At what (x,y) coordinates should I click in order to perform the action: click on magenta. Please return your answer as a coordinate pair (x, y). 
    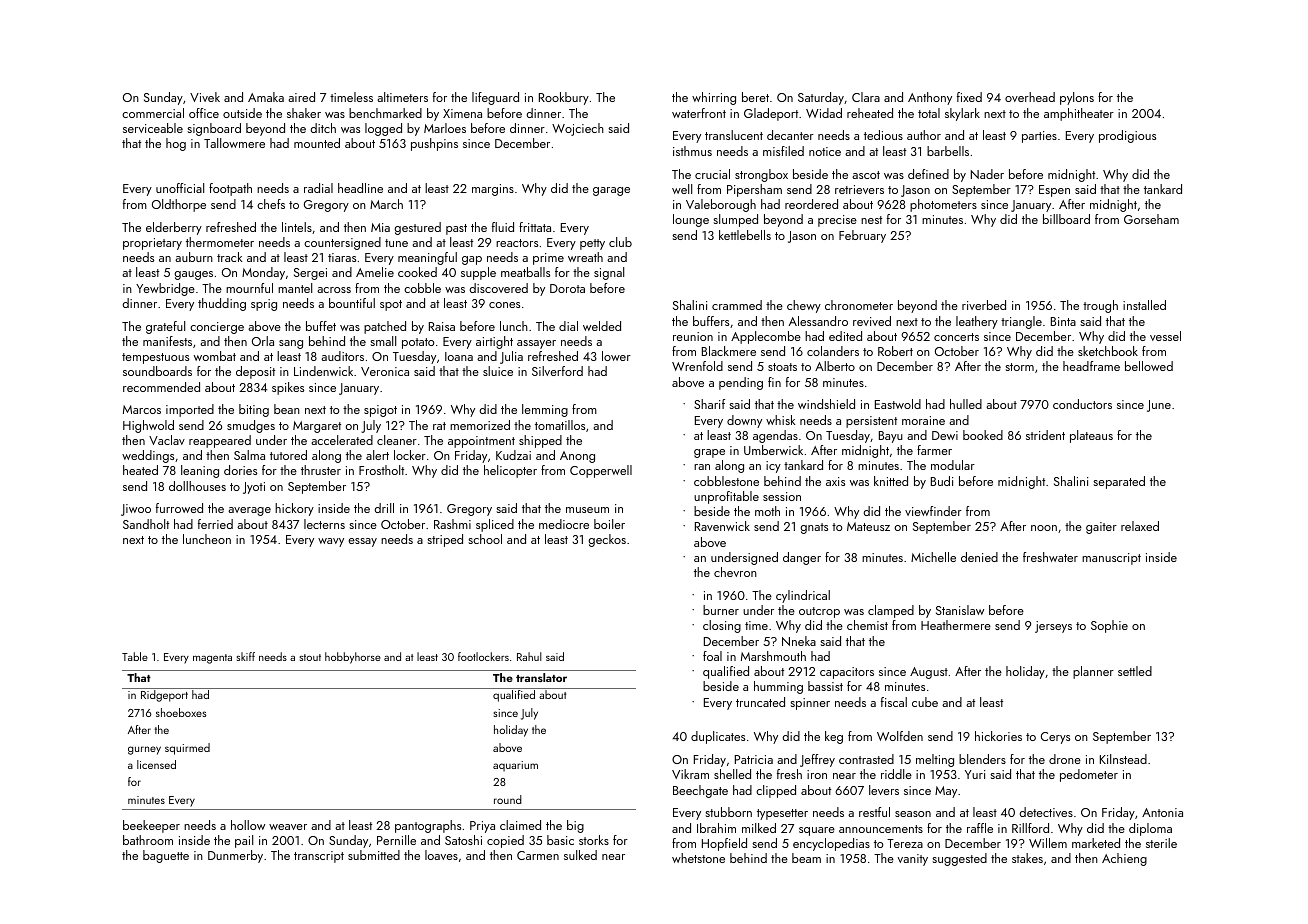
    Looking at the image, I should click on (212, 659).
